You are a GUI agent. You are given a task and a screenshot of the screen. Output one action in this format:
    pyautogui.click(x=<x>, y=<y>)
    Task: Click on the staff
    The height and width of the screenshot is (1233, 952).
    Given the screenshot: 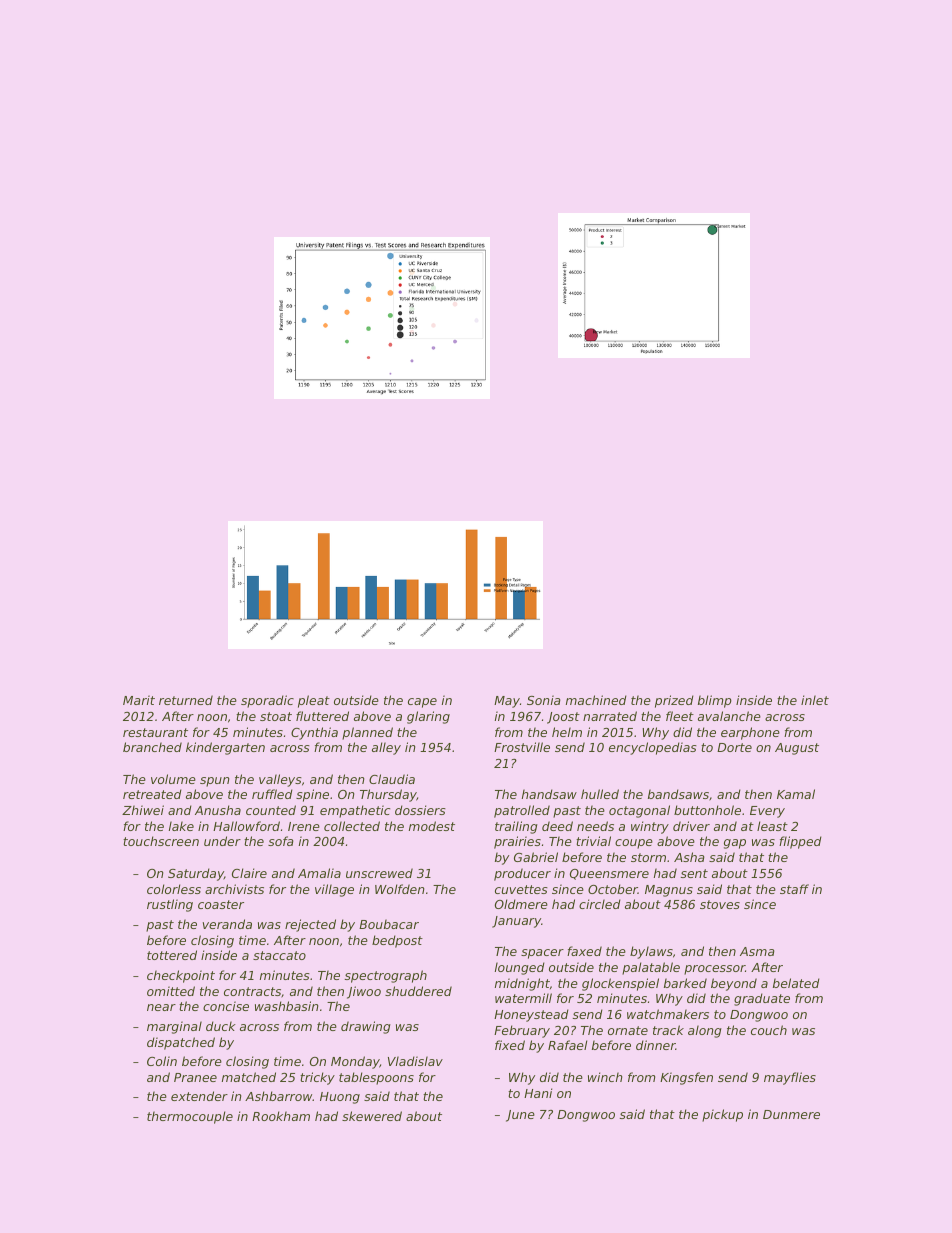 What is the action you would take?
    pyautogui.click(x=794, y=889)
